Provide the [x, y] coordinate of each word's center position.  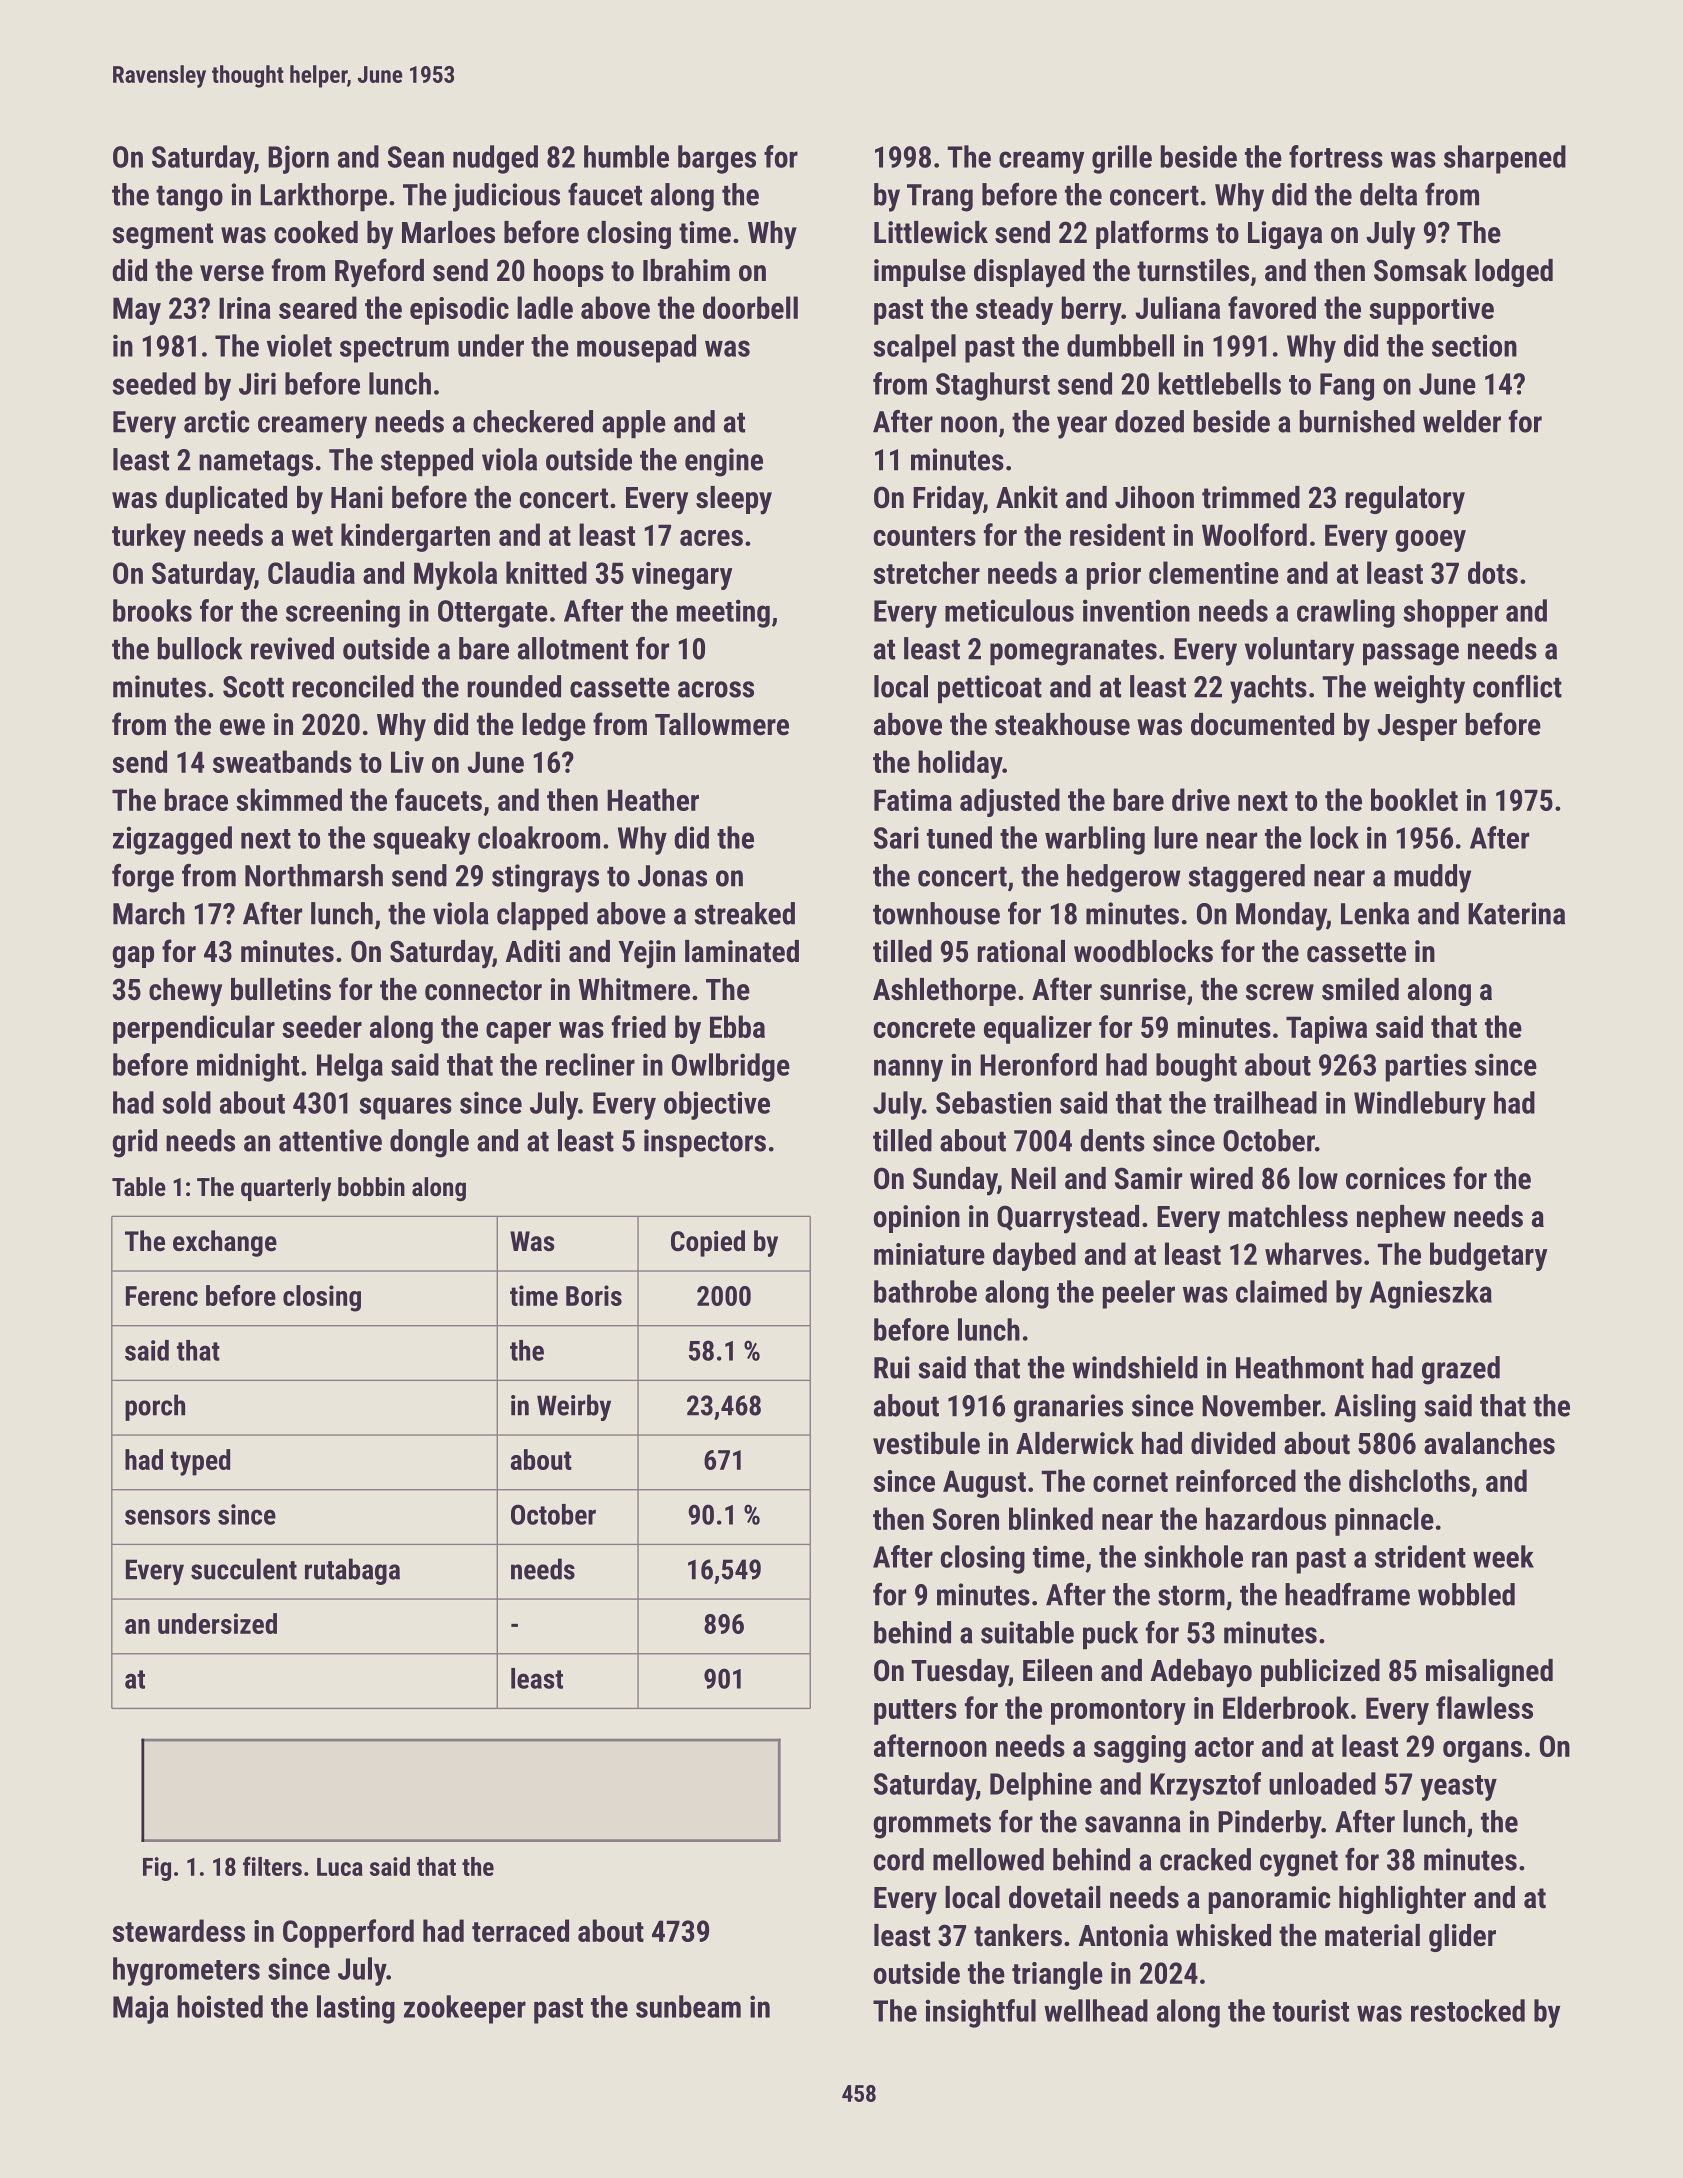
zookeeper [465, 2009]
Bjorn [298, 159]
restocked [1468, 2010]
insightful [981, 2013]
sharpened [1505, 159]
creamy [1041, 162]
